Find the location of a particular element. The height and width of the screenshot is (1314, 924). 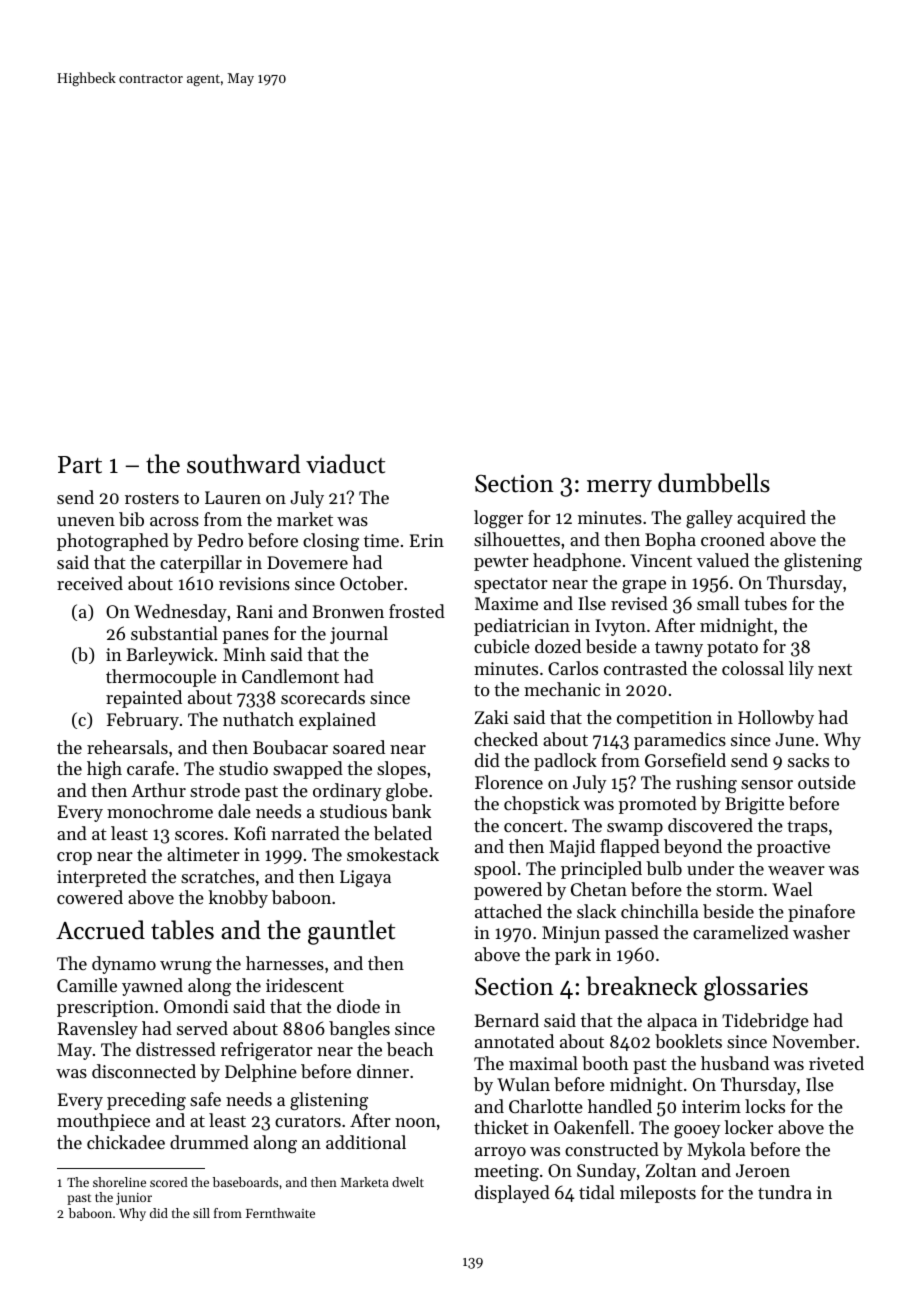

Delphine is located at coordinates (261, 1073).
